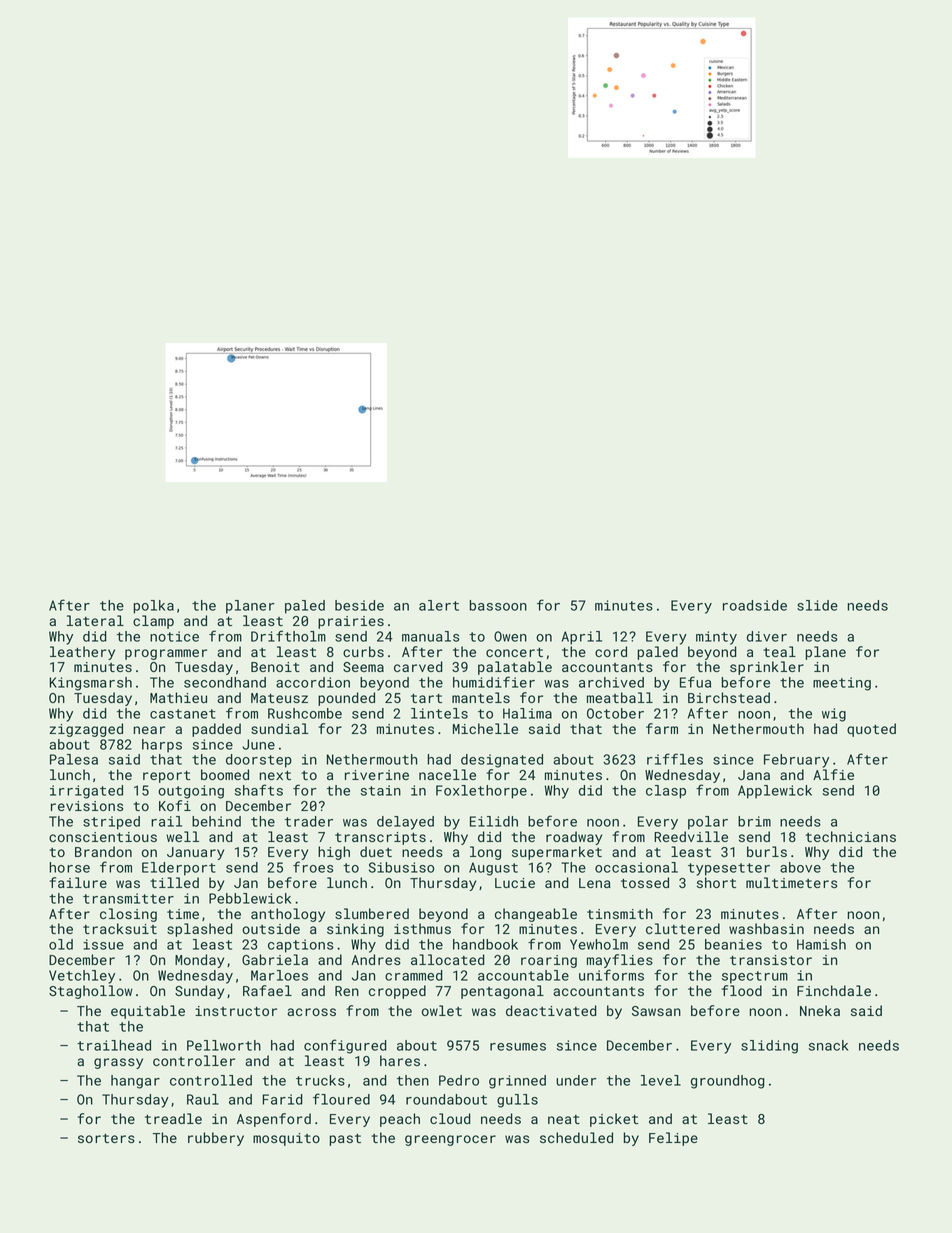  What do you see at coordinates (766, 928) in the image?
I see `washbasin` at bounding box center [766, 928].
